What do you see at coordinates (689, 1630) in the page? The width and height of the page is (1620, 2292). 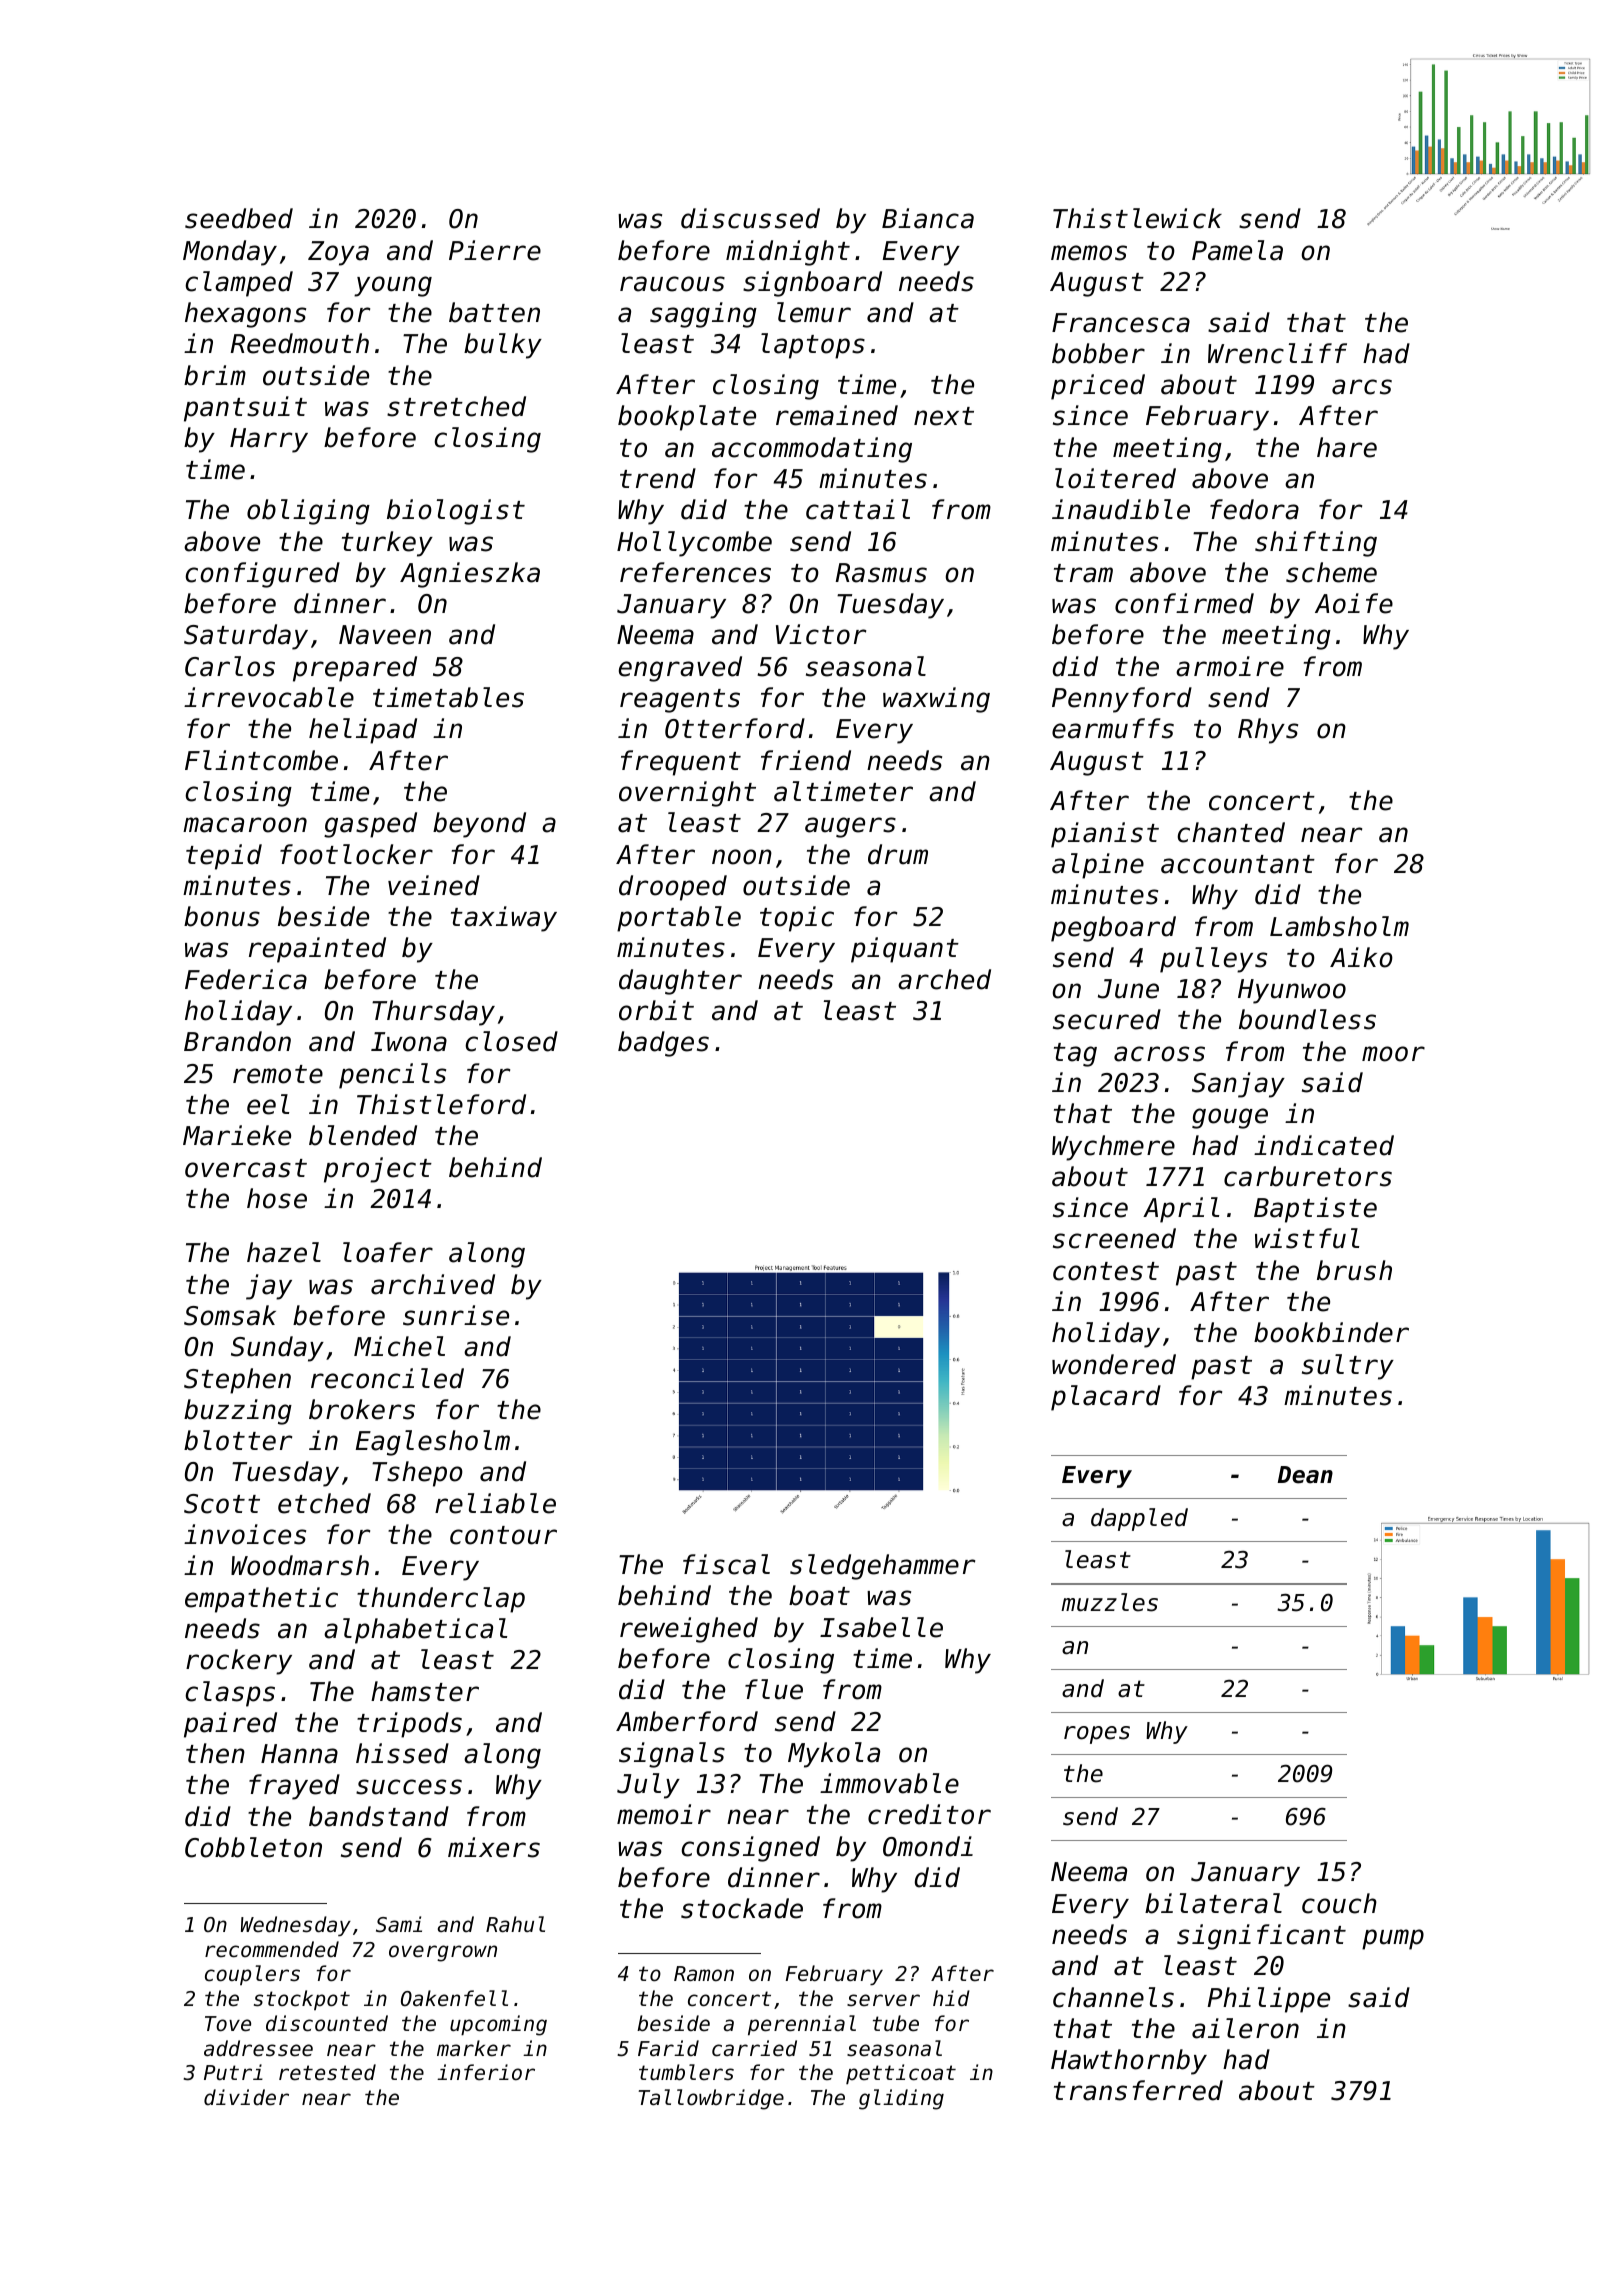 I see `reweighed` at bounding box center [689, 1630].
